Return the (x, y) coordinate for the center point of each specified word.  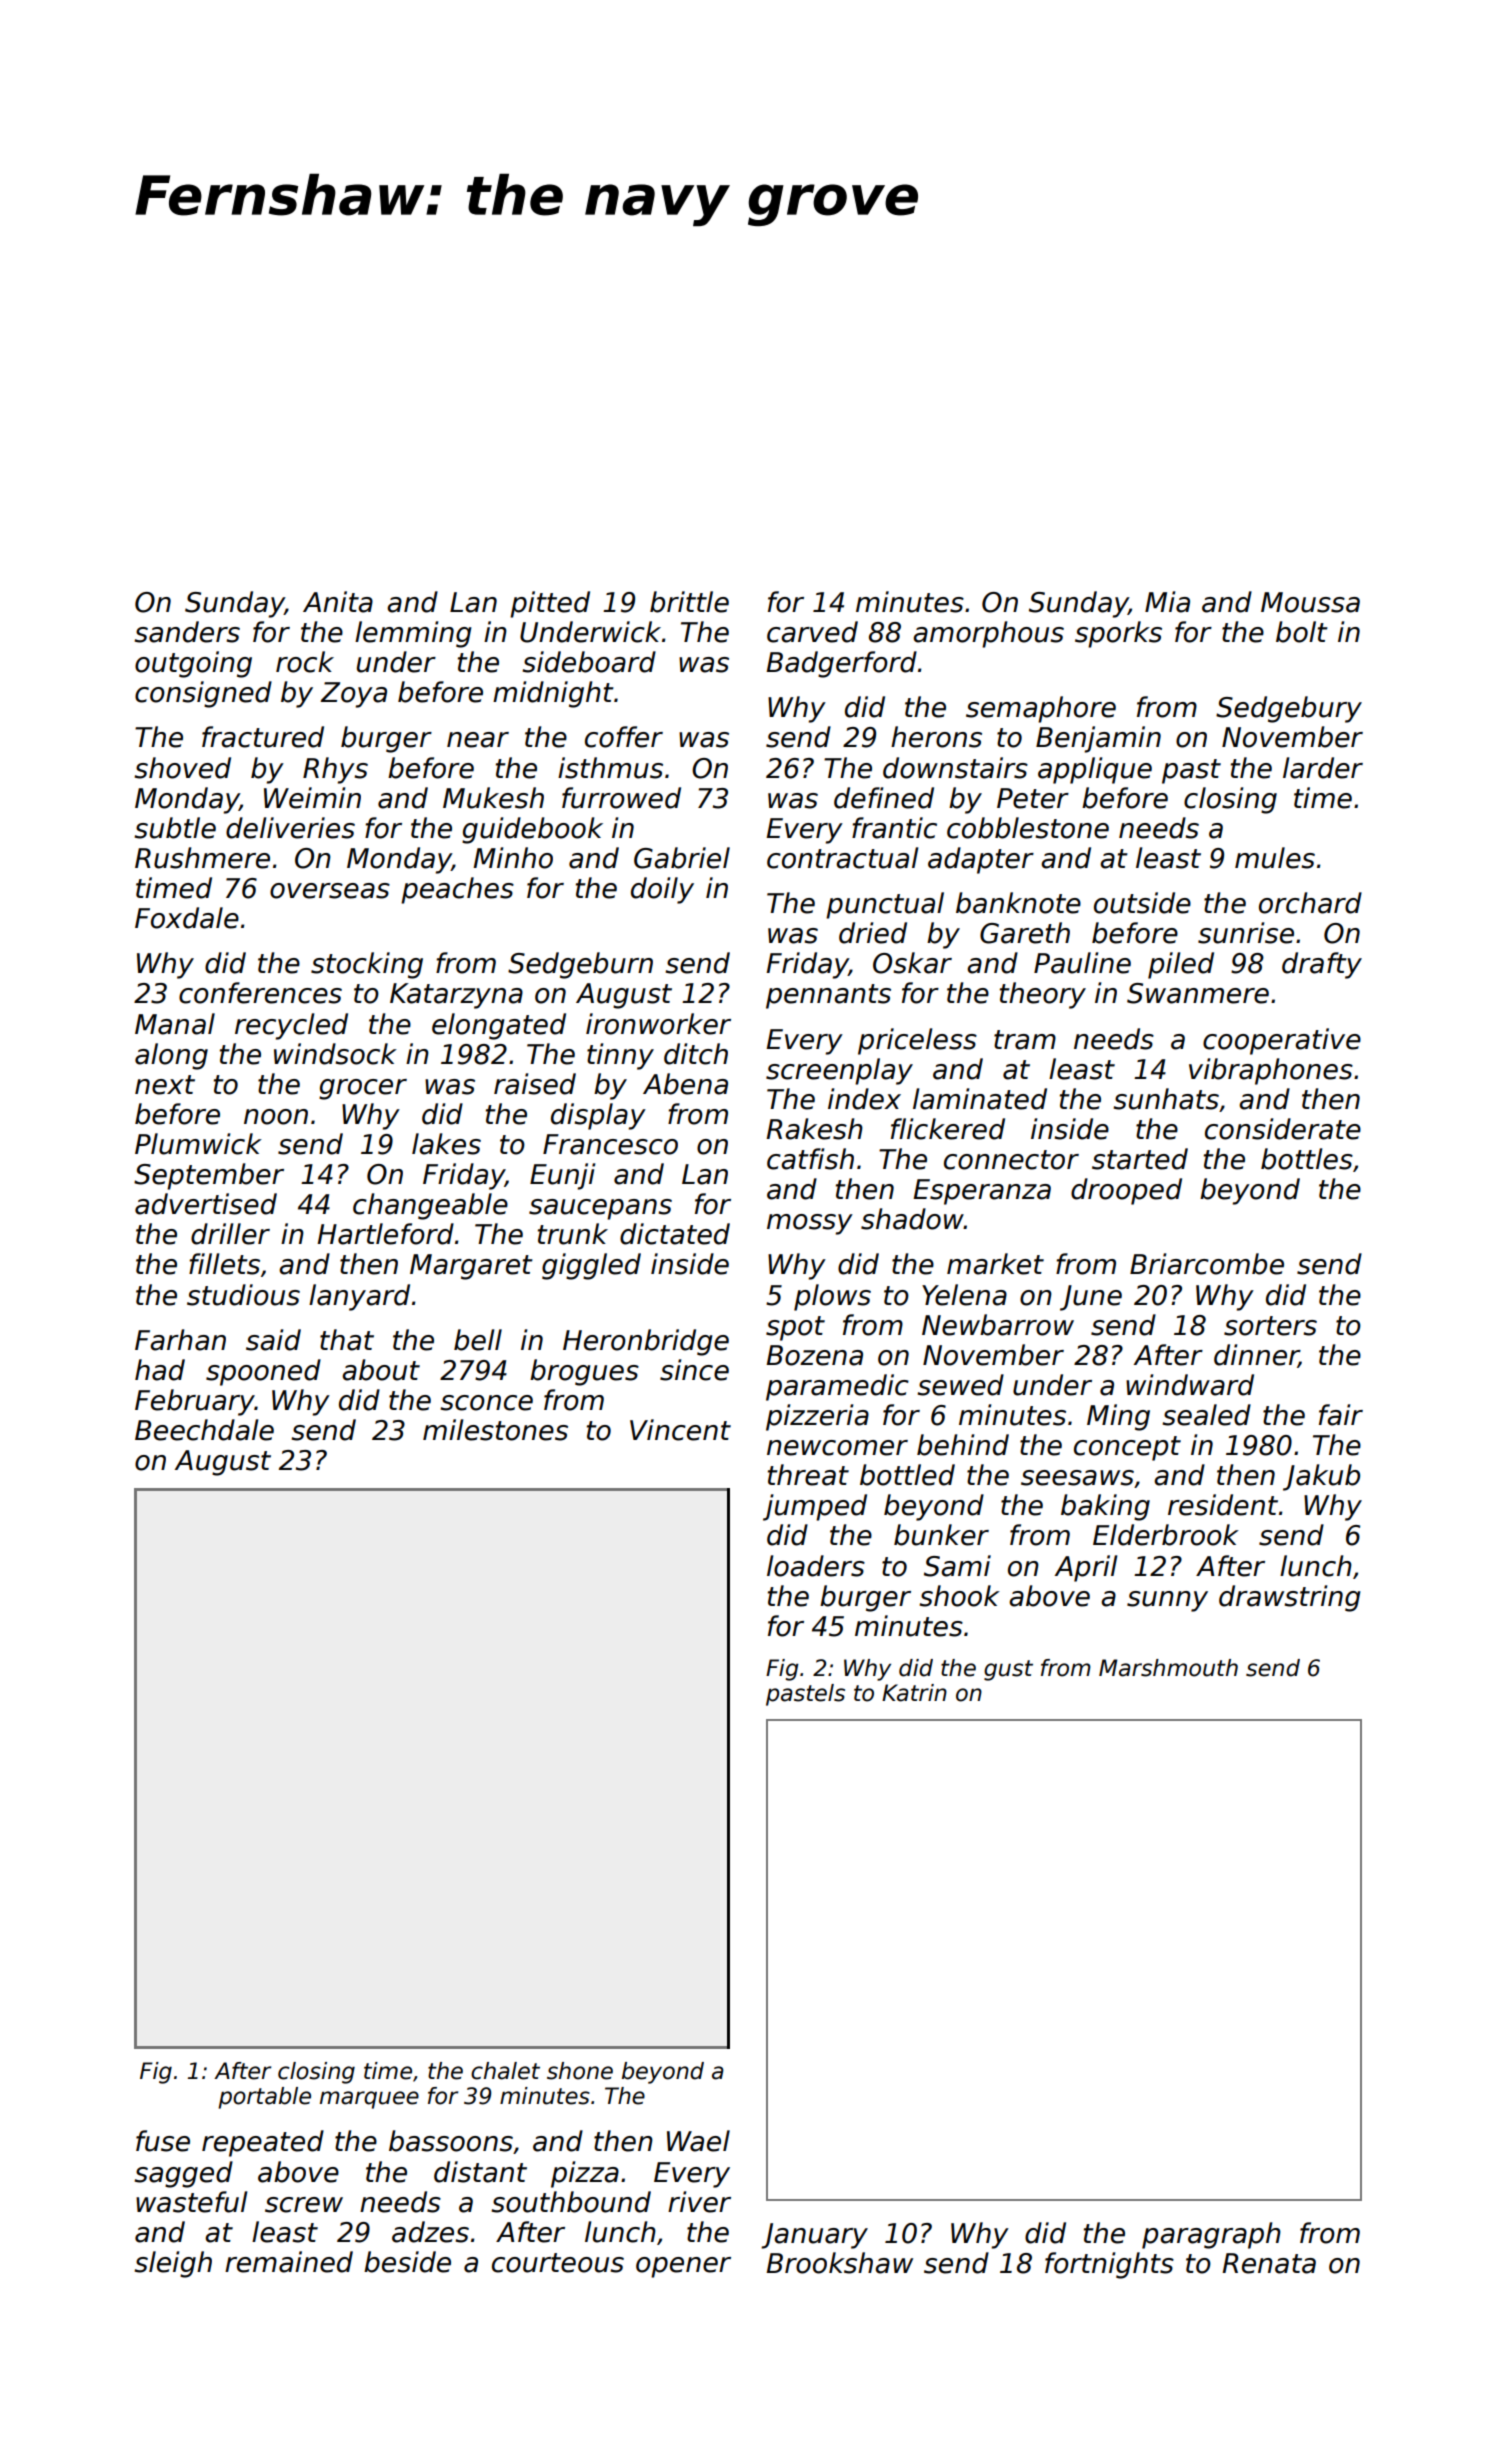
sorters (1270, 1326)
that (347, 1340)
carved (812, 632)
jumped (815, 1507)
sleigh (173, 2264)
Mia (1167, 602)
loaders (816, 1566)
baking (1105, 1507)
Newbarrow (998, 1325)
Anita (338, 602)
